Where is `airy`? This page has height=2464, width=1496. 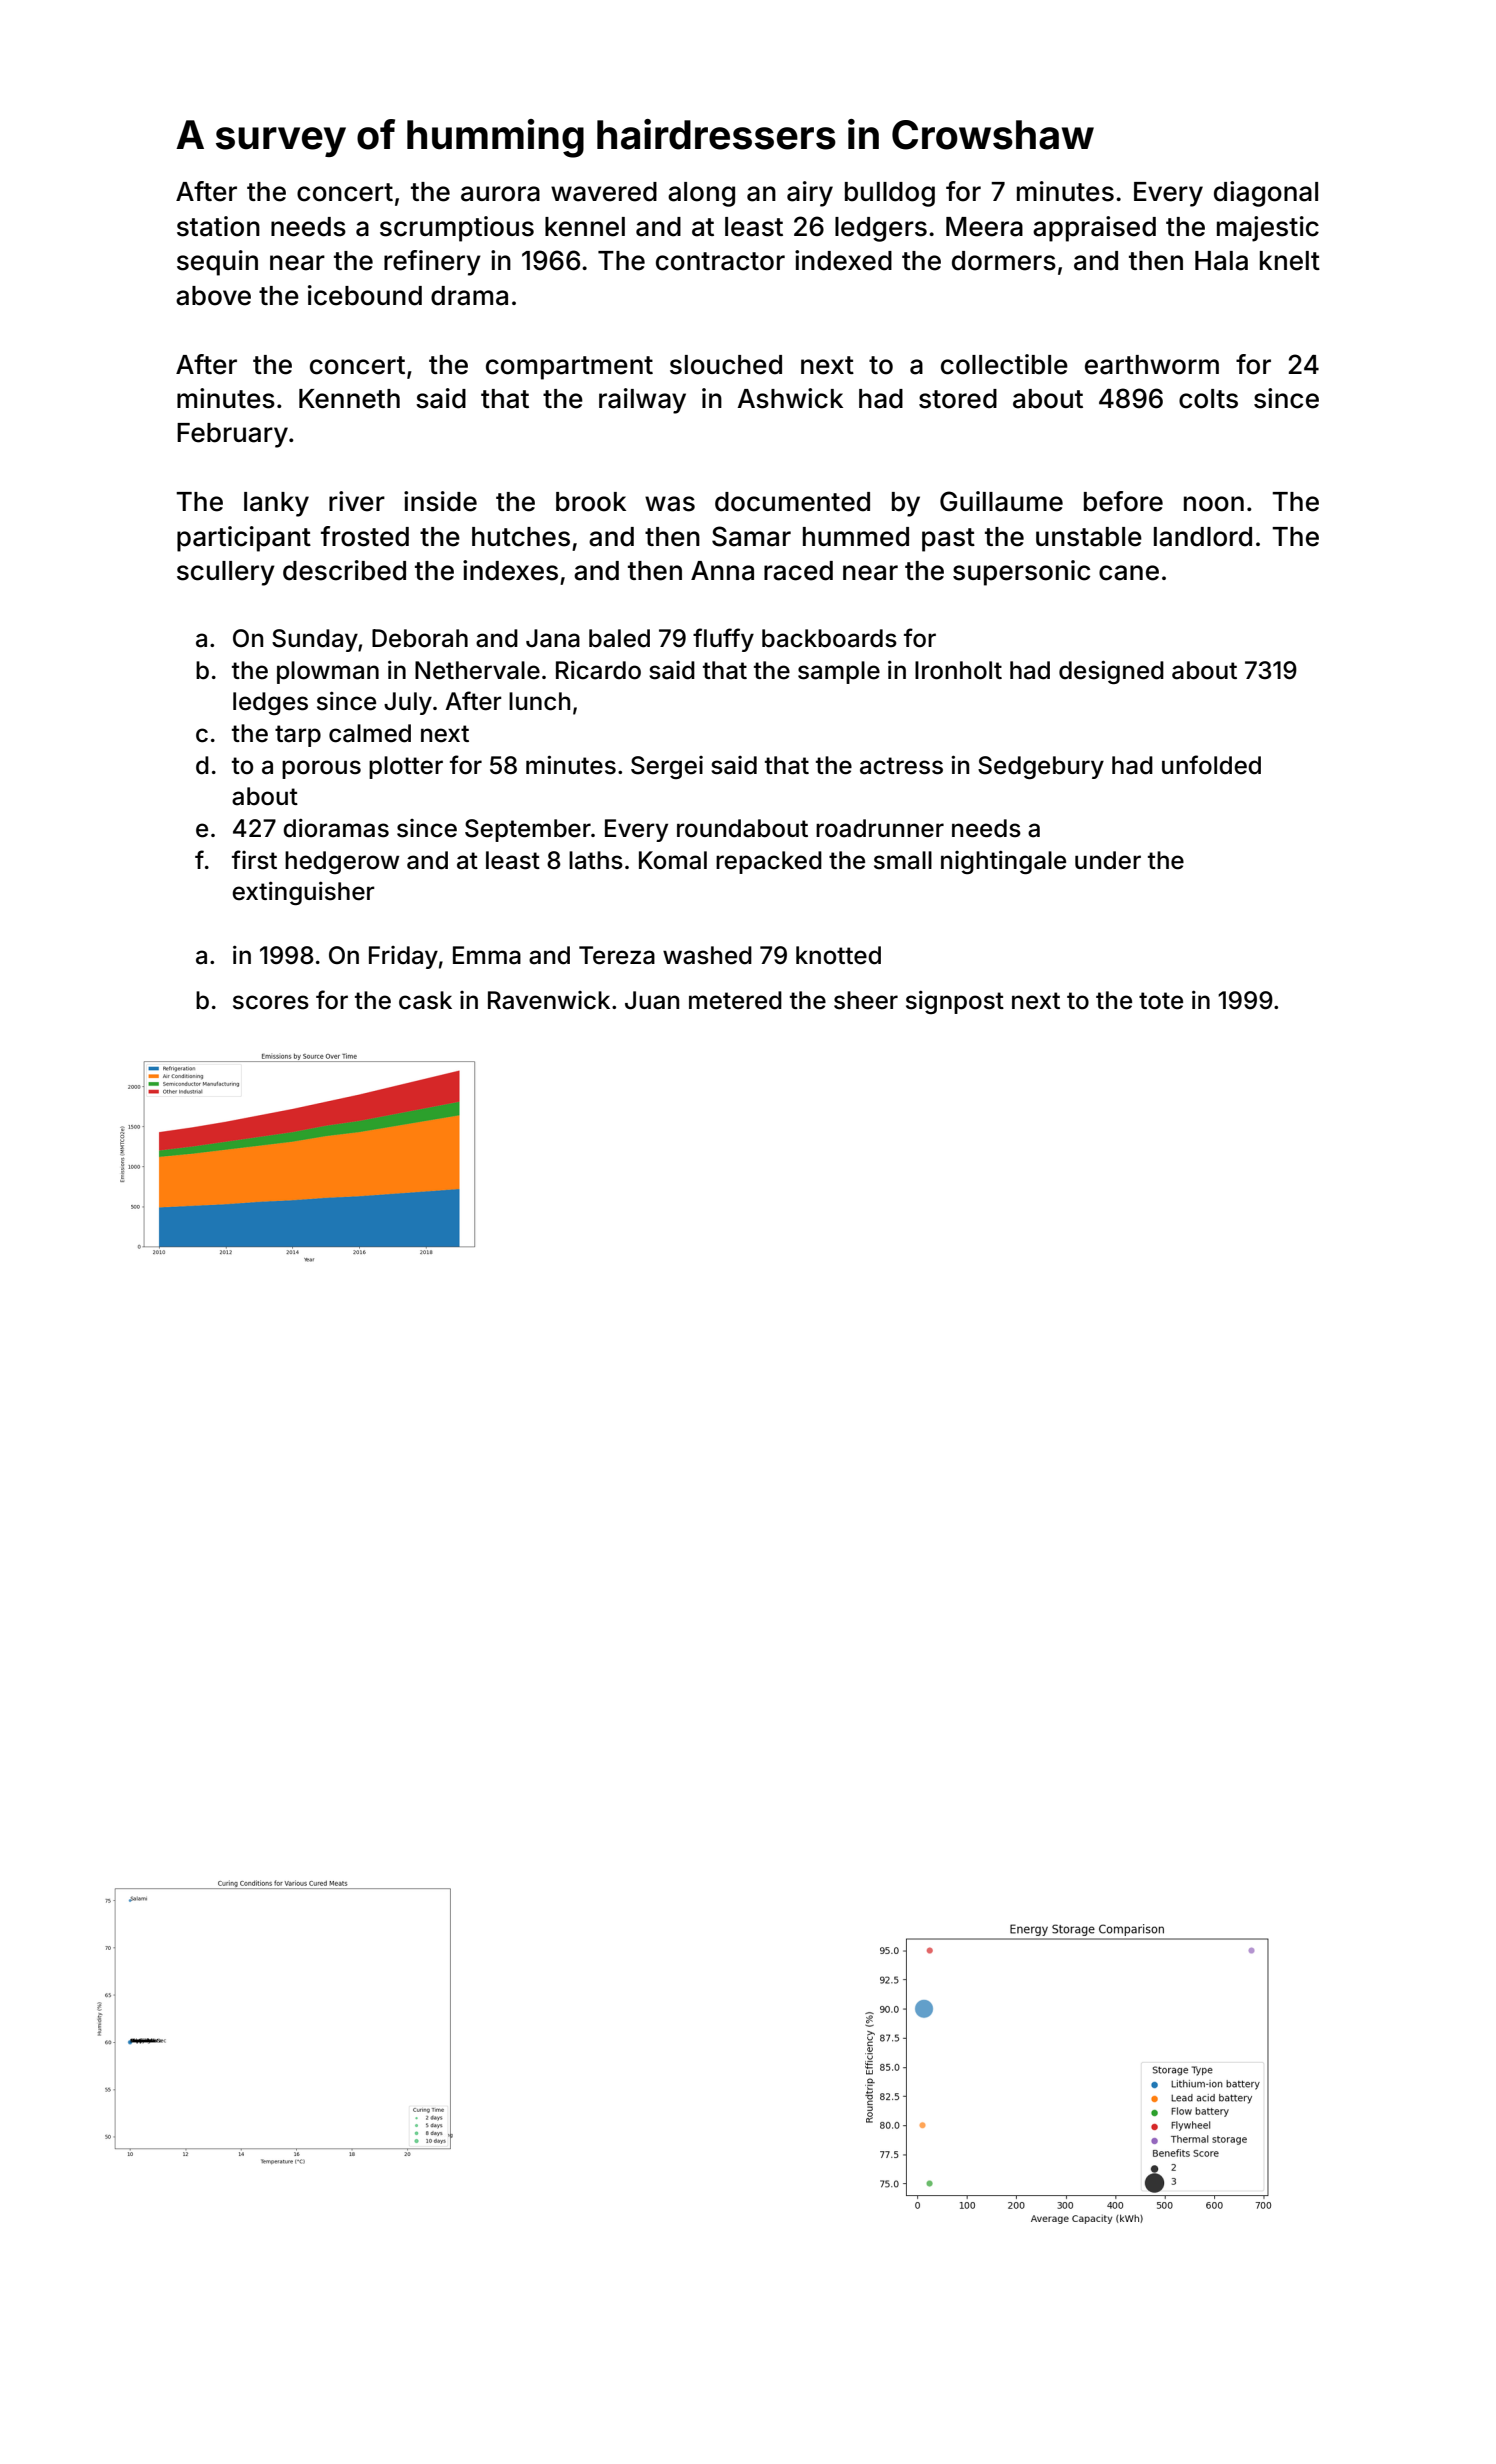 airy is located at coordinates (810, 194).
